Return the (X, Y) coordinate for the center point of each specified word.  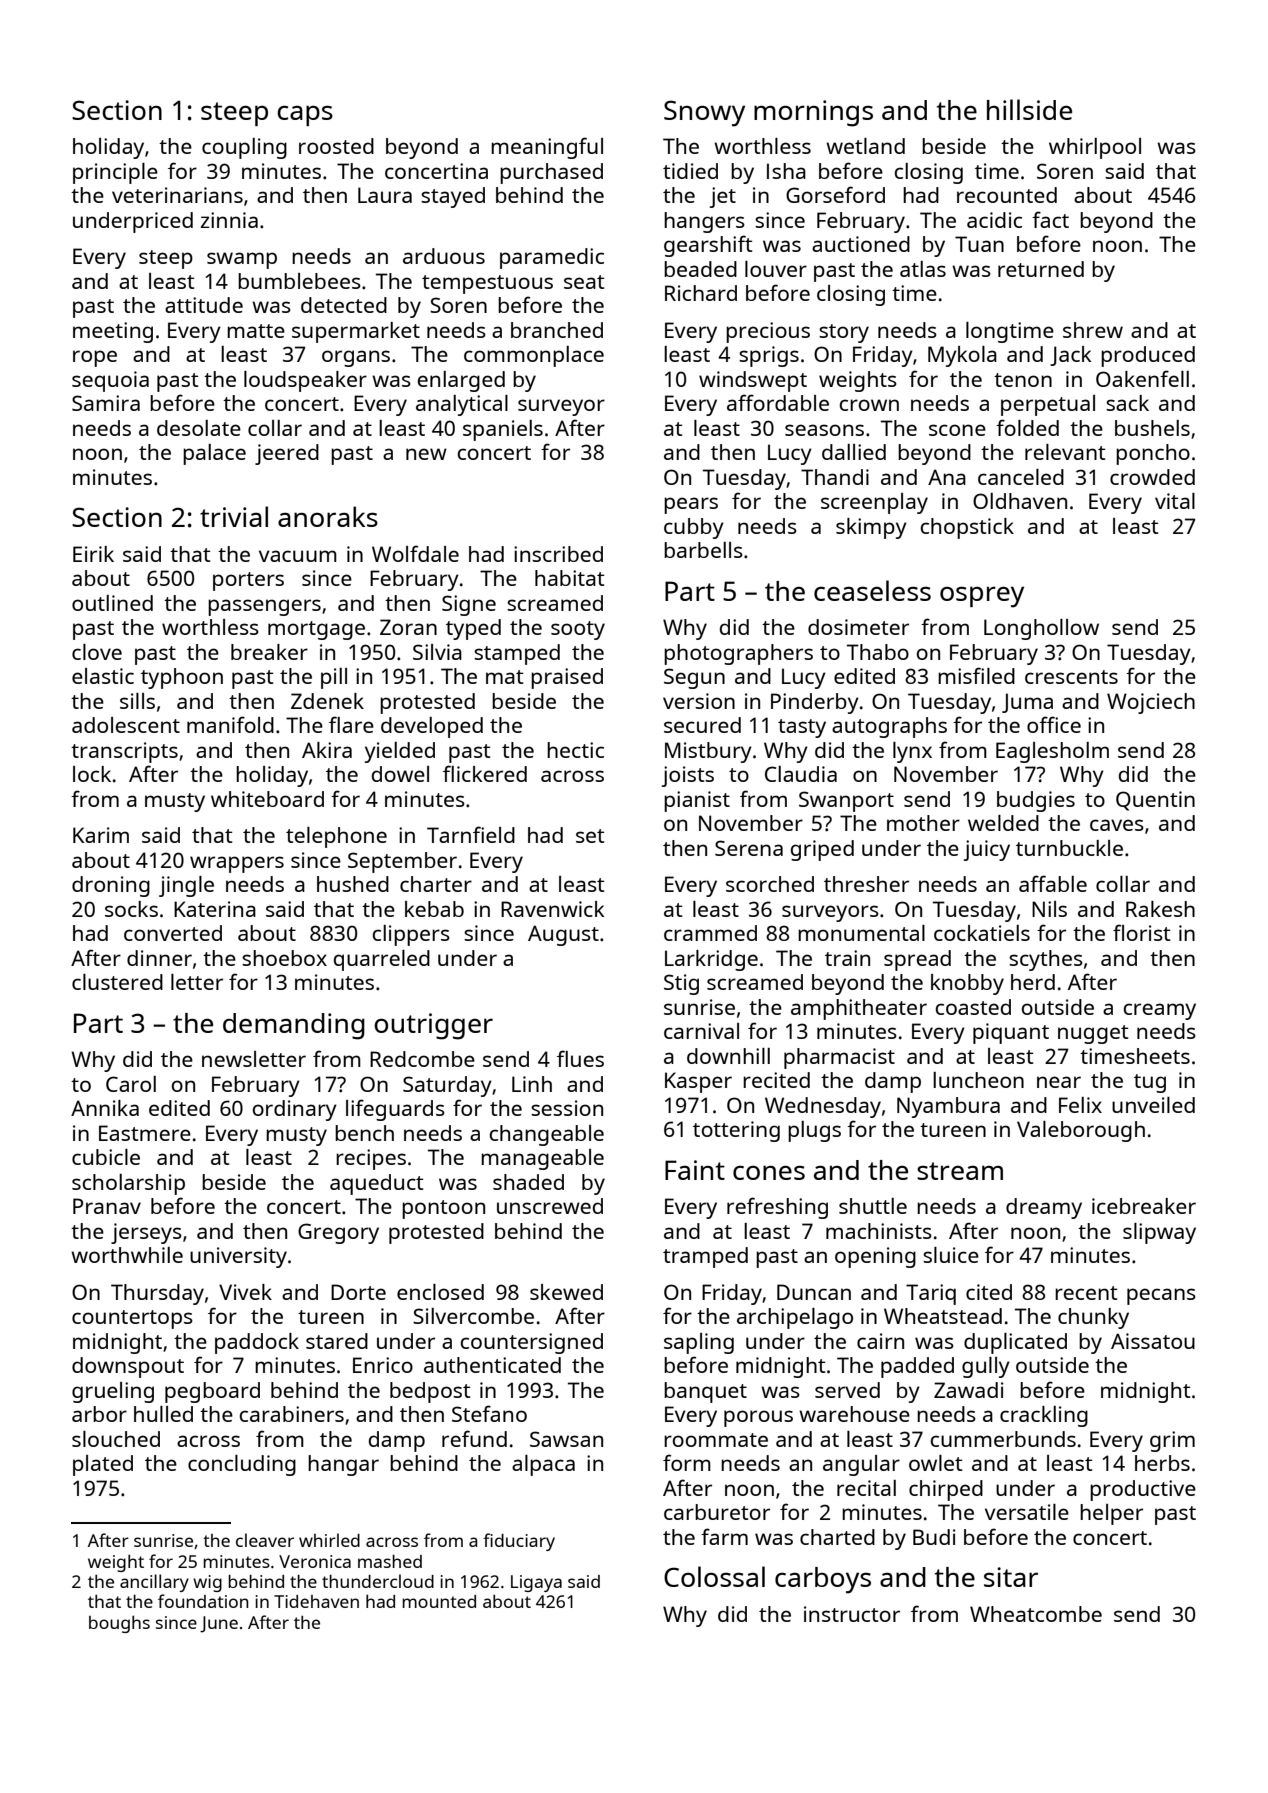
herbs (1162, 1463)
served (847, 1390)
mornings (813, 113)
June (219, 1624)
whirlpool (1095, 148)
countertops (132, 1319)
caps (305, 115)
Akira (327, 750)
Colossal (714, 1576)
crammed (710, 933)
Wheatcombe (1036, 1614)
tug (1150, 1083)
